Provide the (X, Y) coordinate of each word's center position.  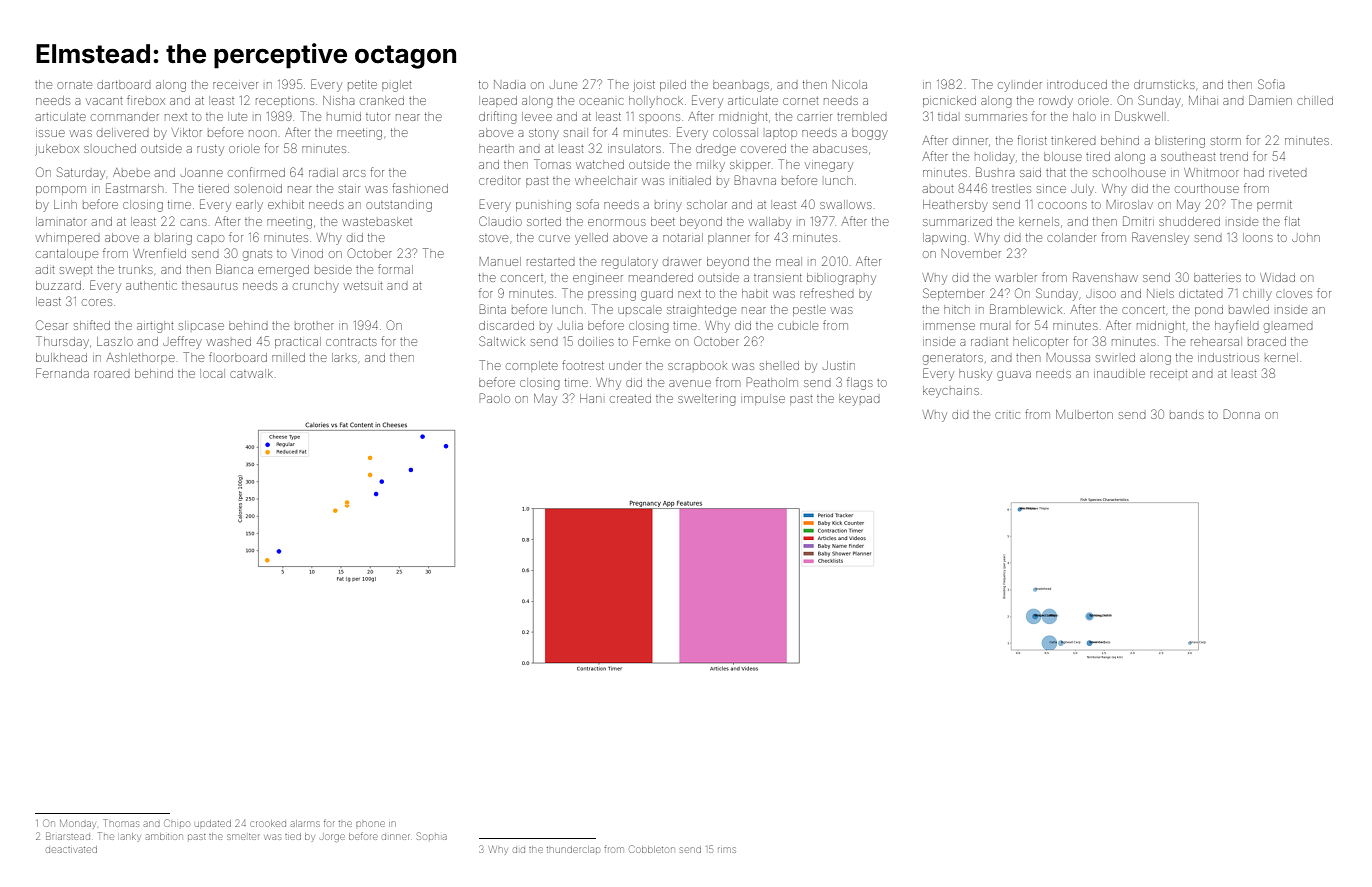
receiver (235, 85)
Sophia (432, 836)
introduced (1078, 84)
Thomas (121, 823)
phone (370, 824)
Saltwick (502, 341)
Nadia (510, 84)
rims (727, 850)
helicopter (1040, 343)
